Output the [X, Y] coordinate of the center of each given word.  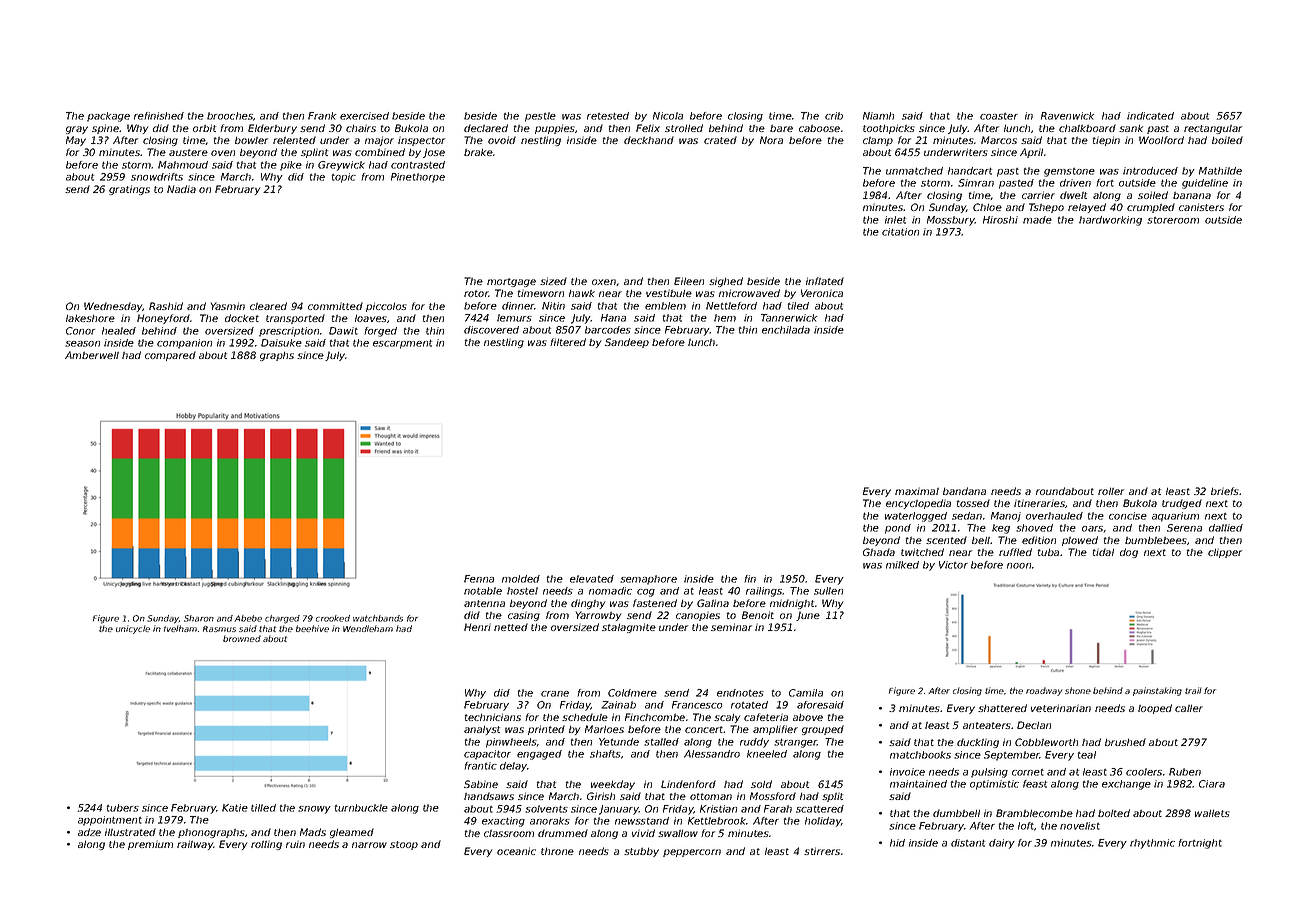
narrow [369, 845]
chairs [361, 128]
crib [834, 116]
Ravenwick [1067, 116]
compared [170, 356]
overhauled [1054, 516]
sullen [828, 591]
